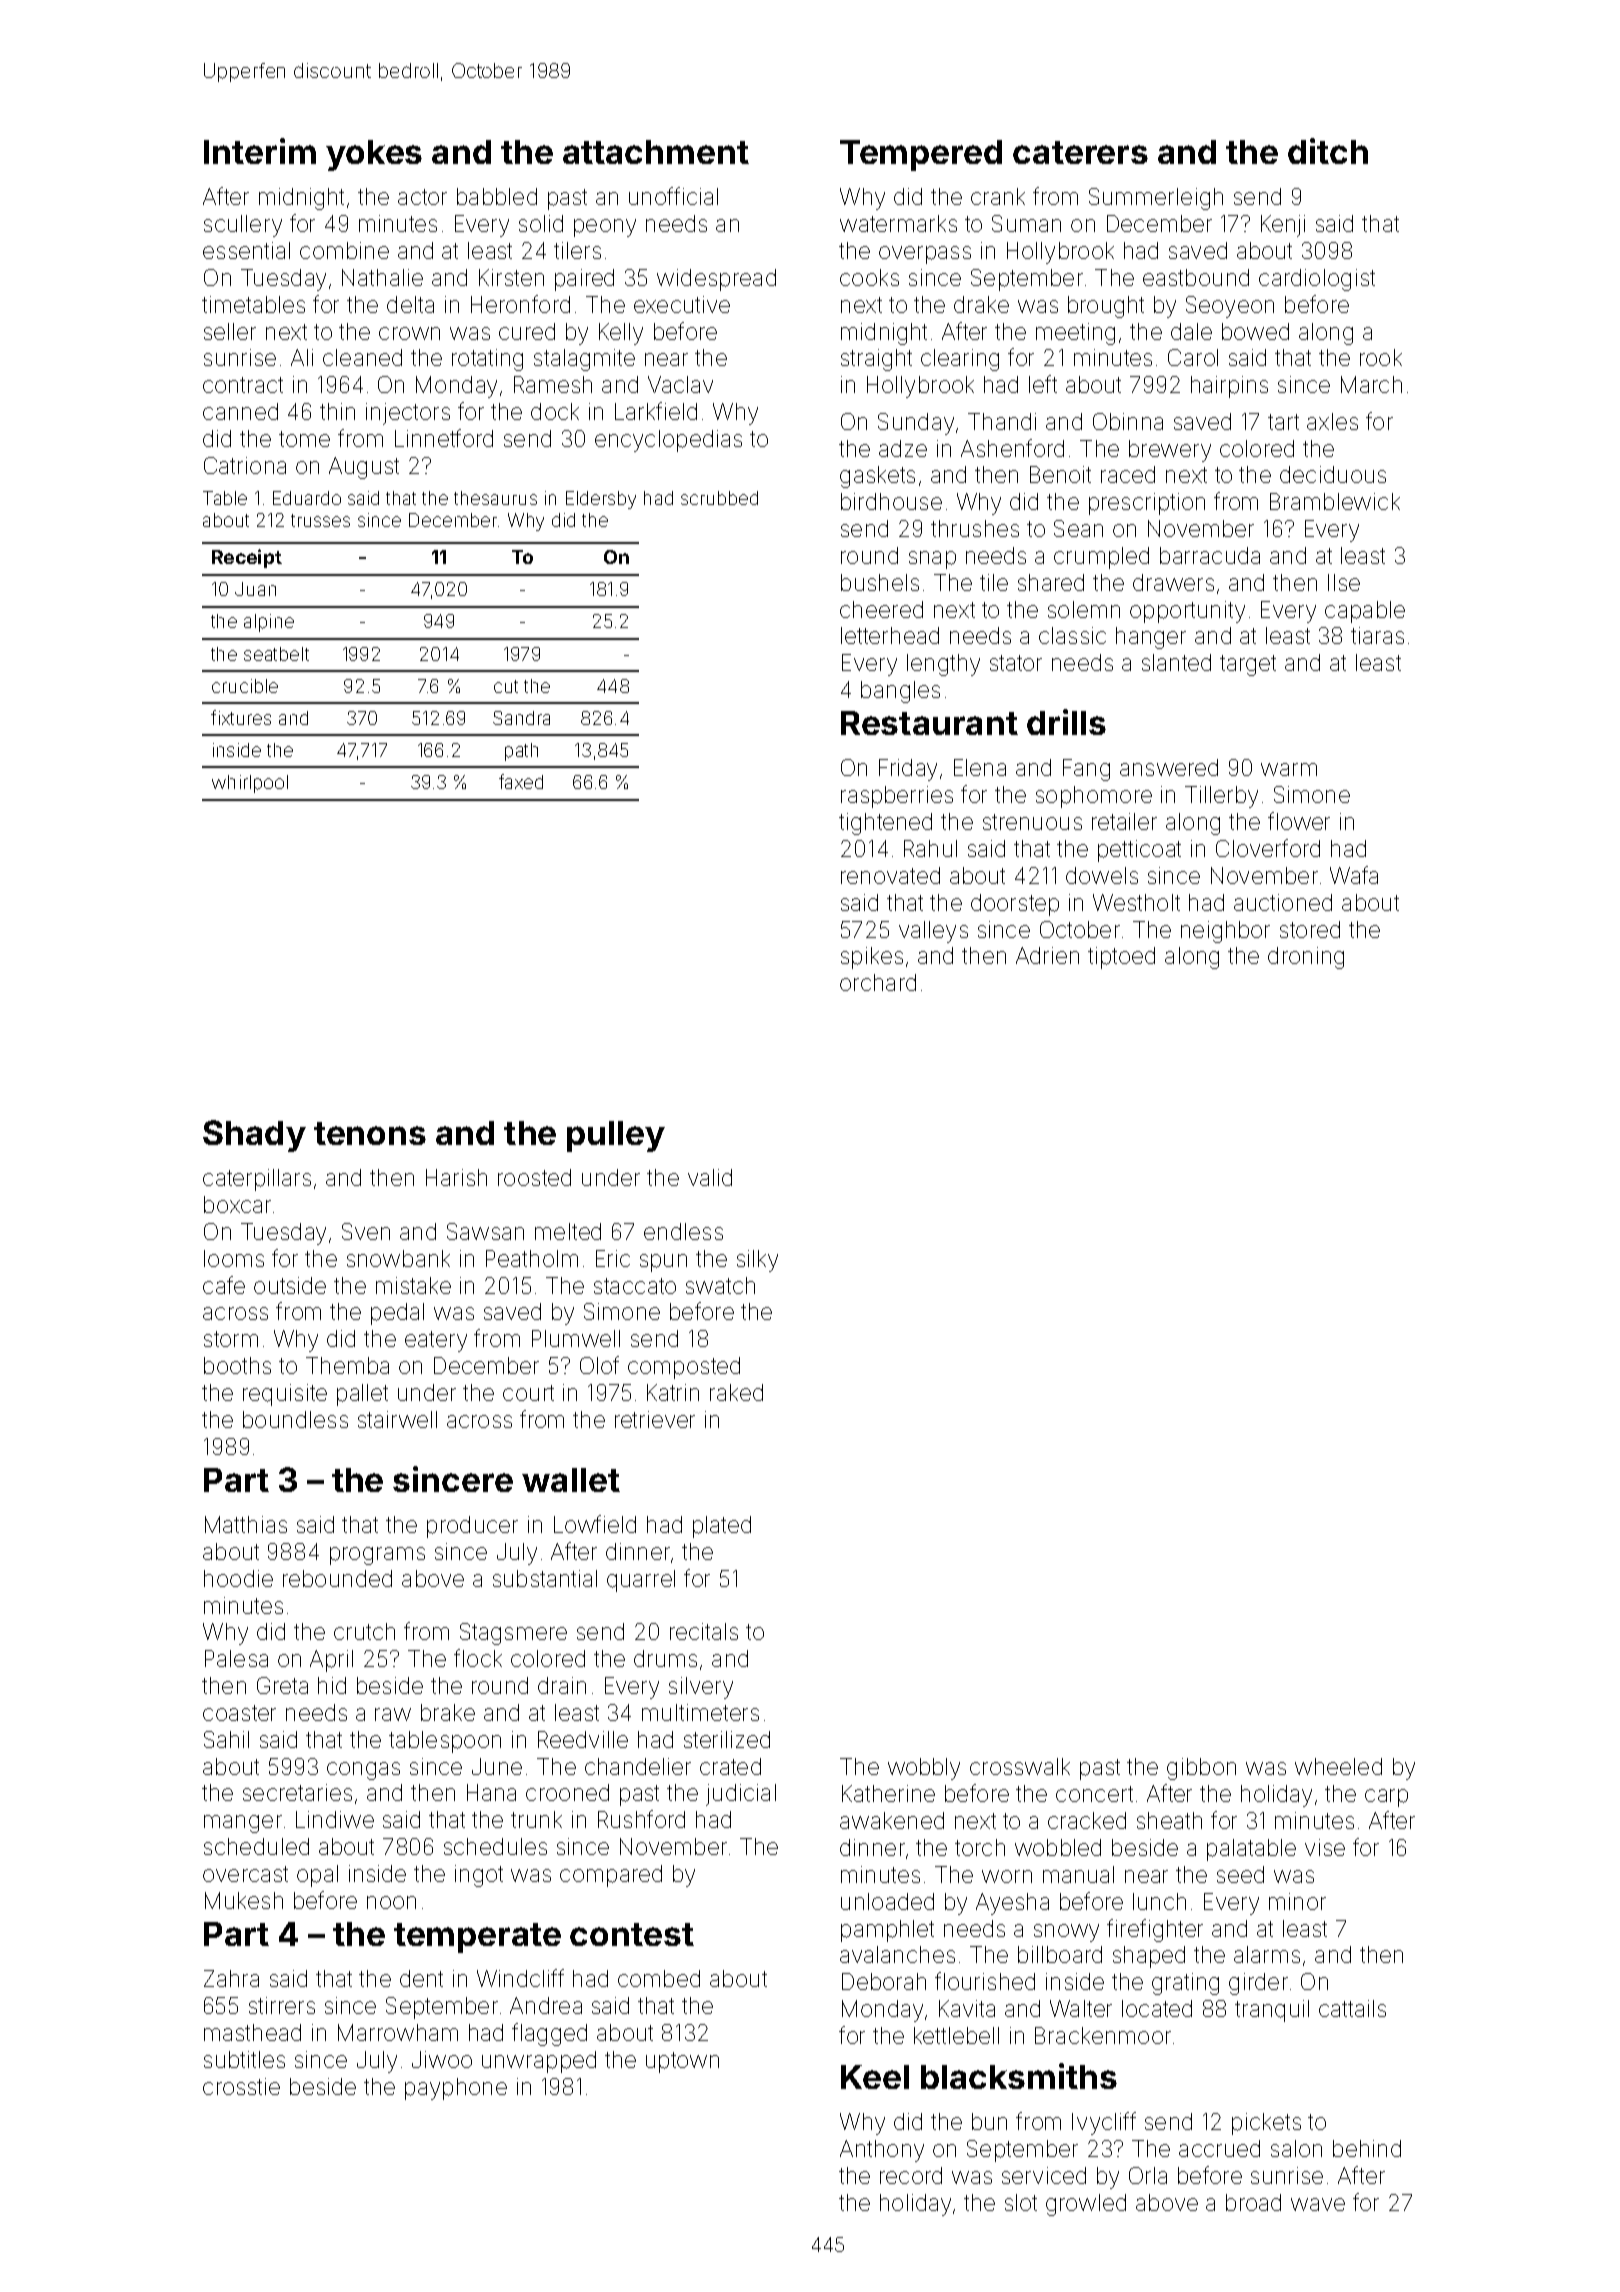 The image size is (1620, 2292). Describe the element at coordinates (1106, 307) in the screenshot. I see `brought` at that location.
